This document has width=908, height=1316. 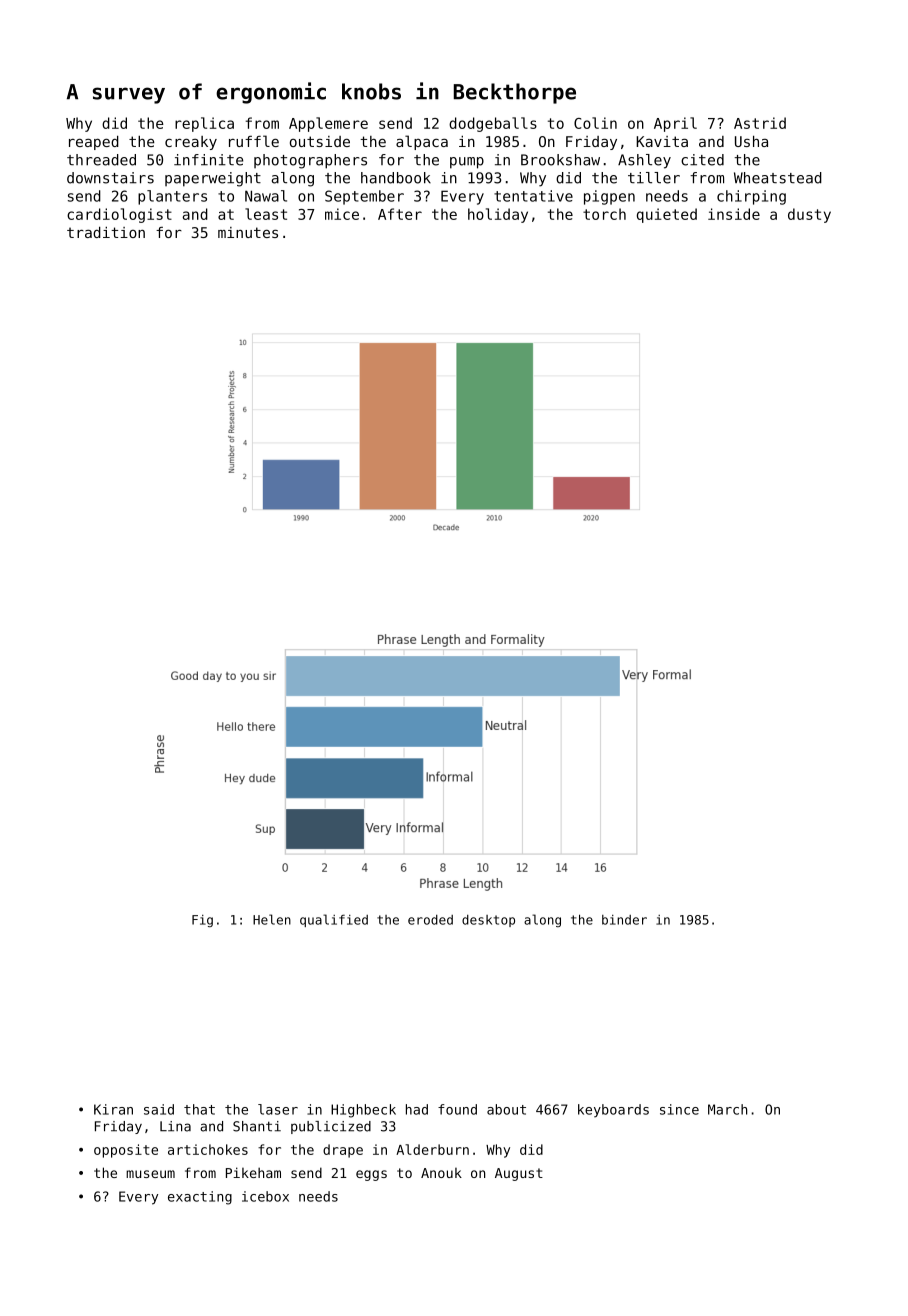 I want to click on quieted, so click(x=667, y=215).
